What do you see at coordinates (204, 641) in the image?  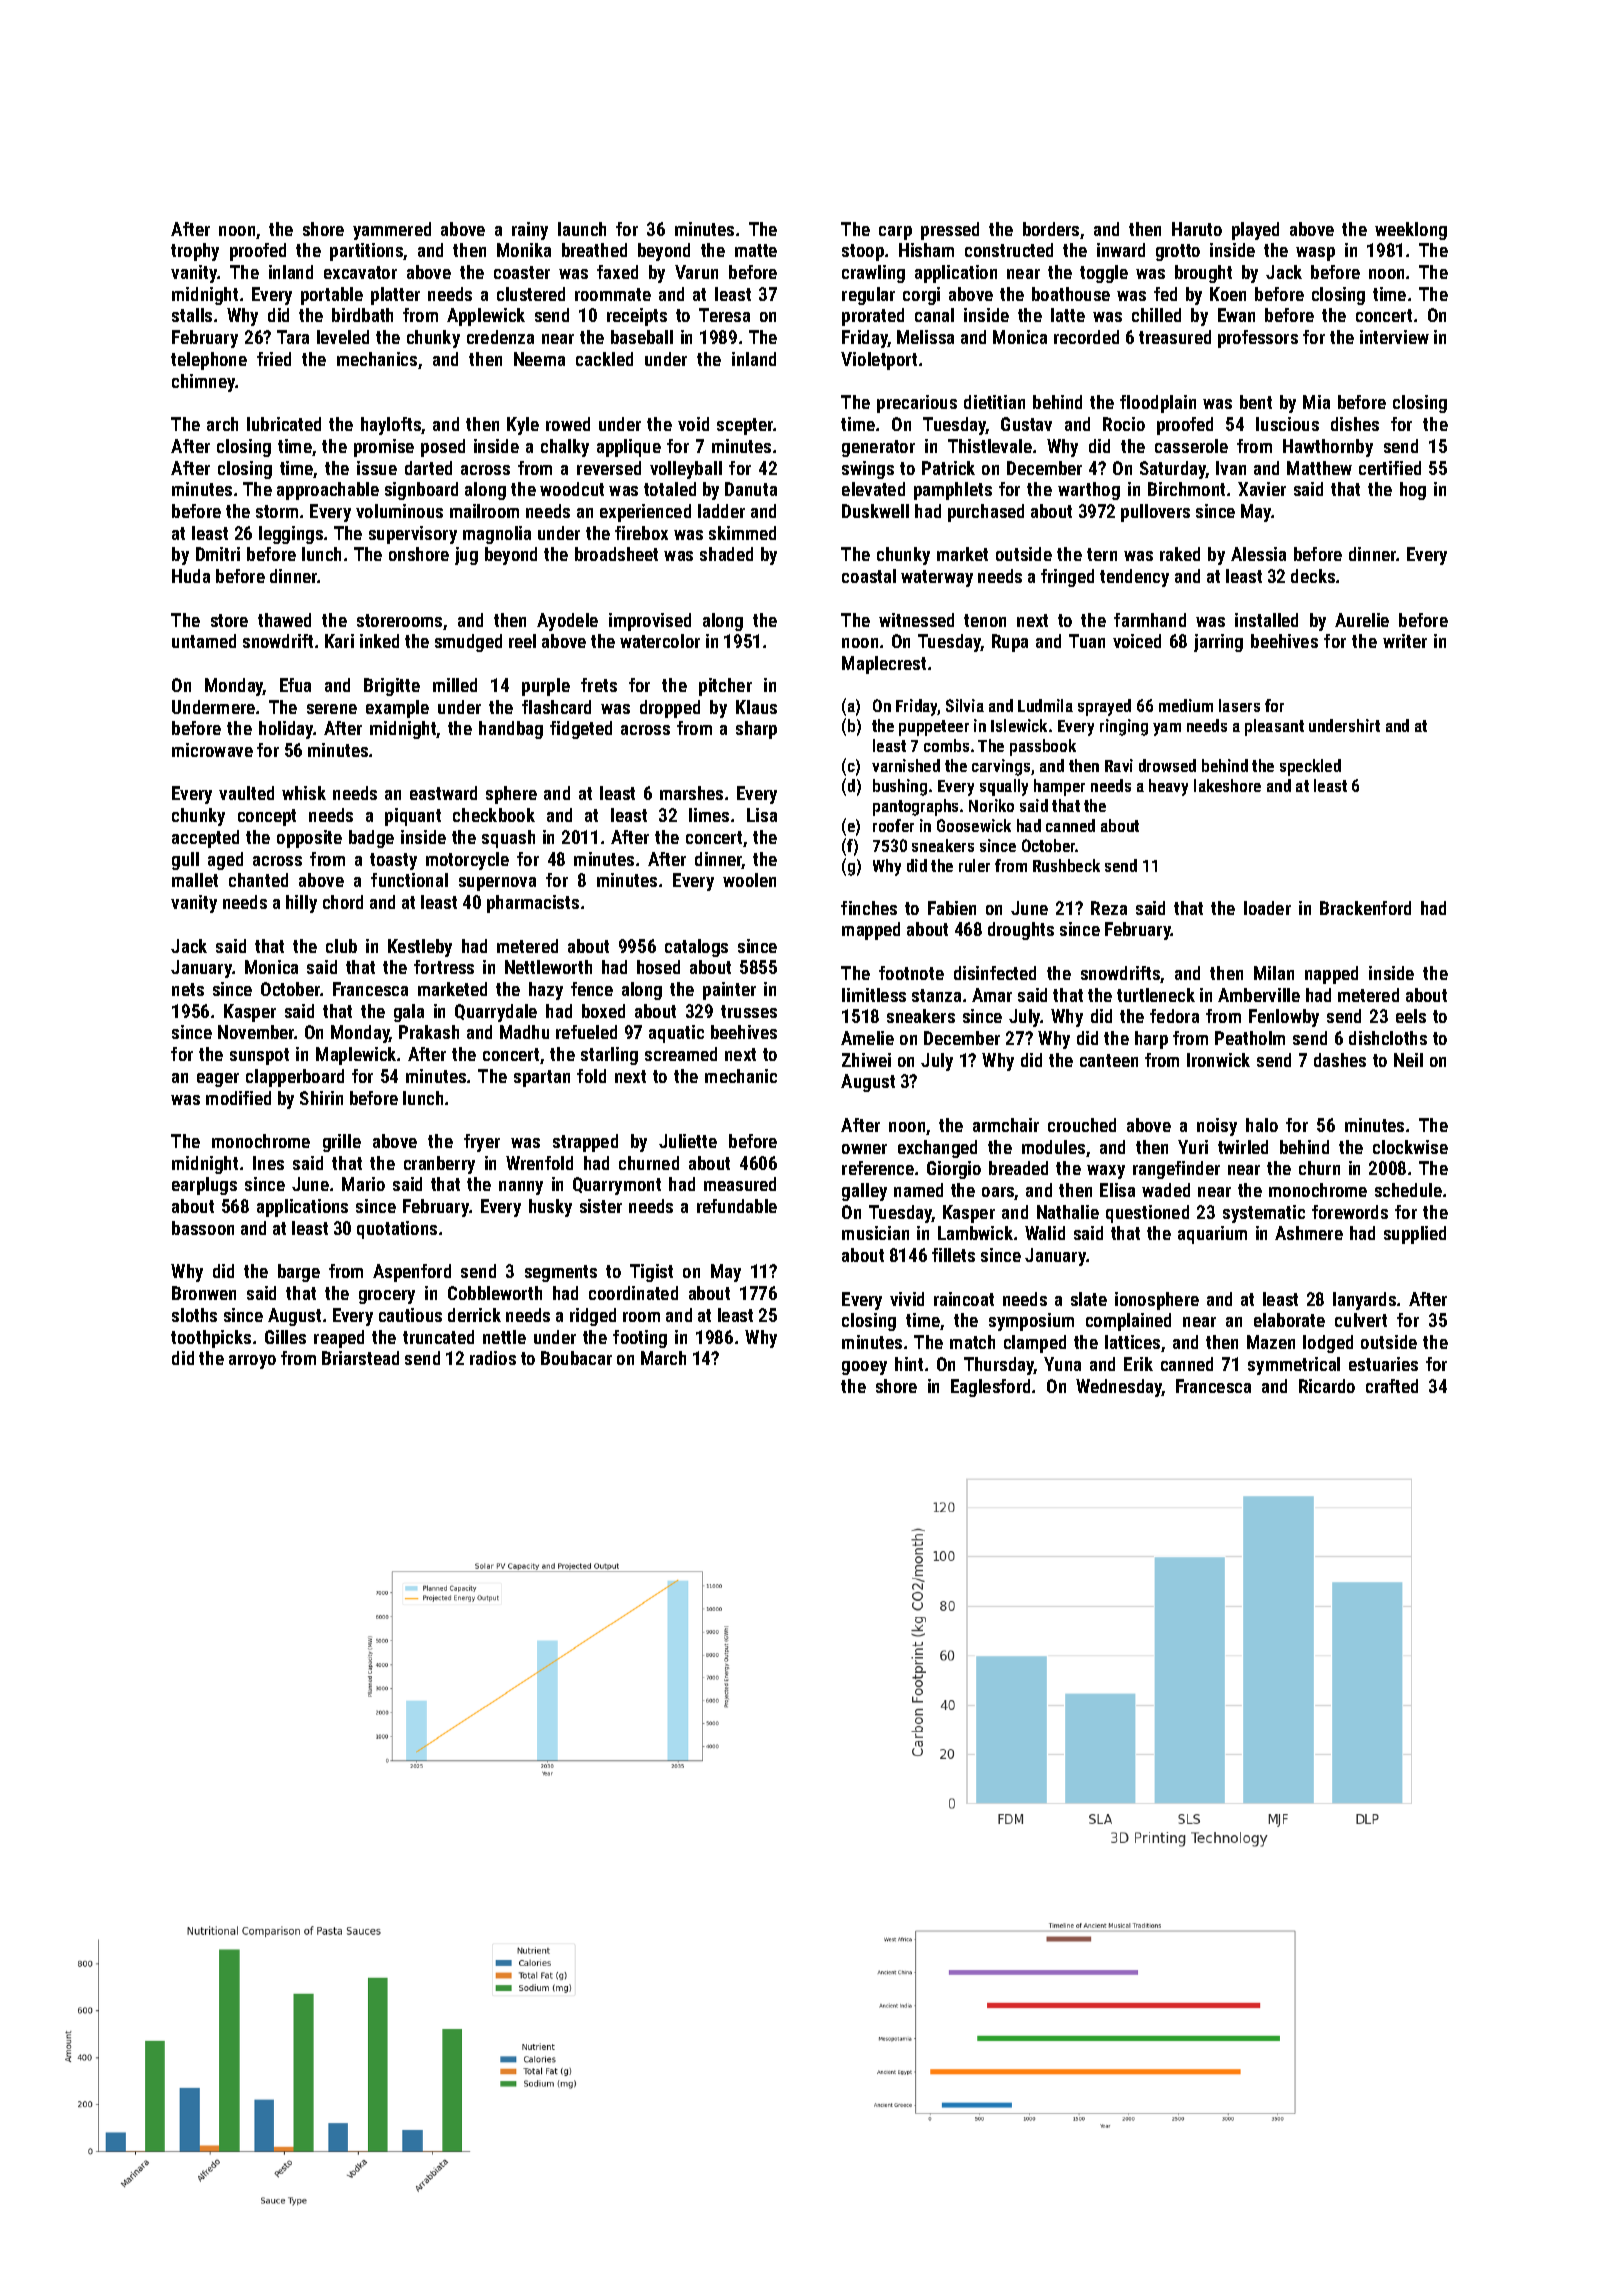 I see `untamed` at bounding box center [204, 641].
